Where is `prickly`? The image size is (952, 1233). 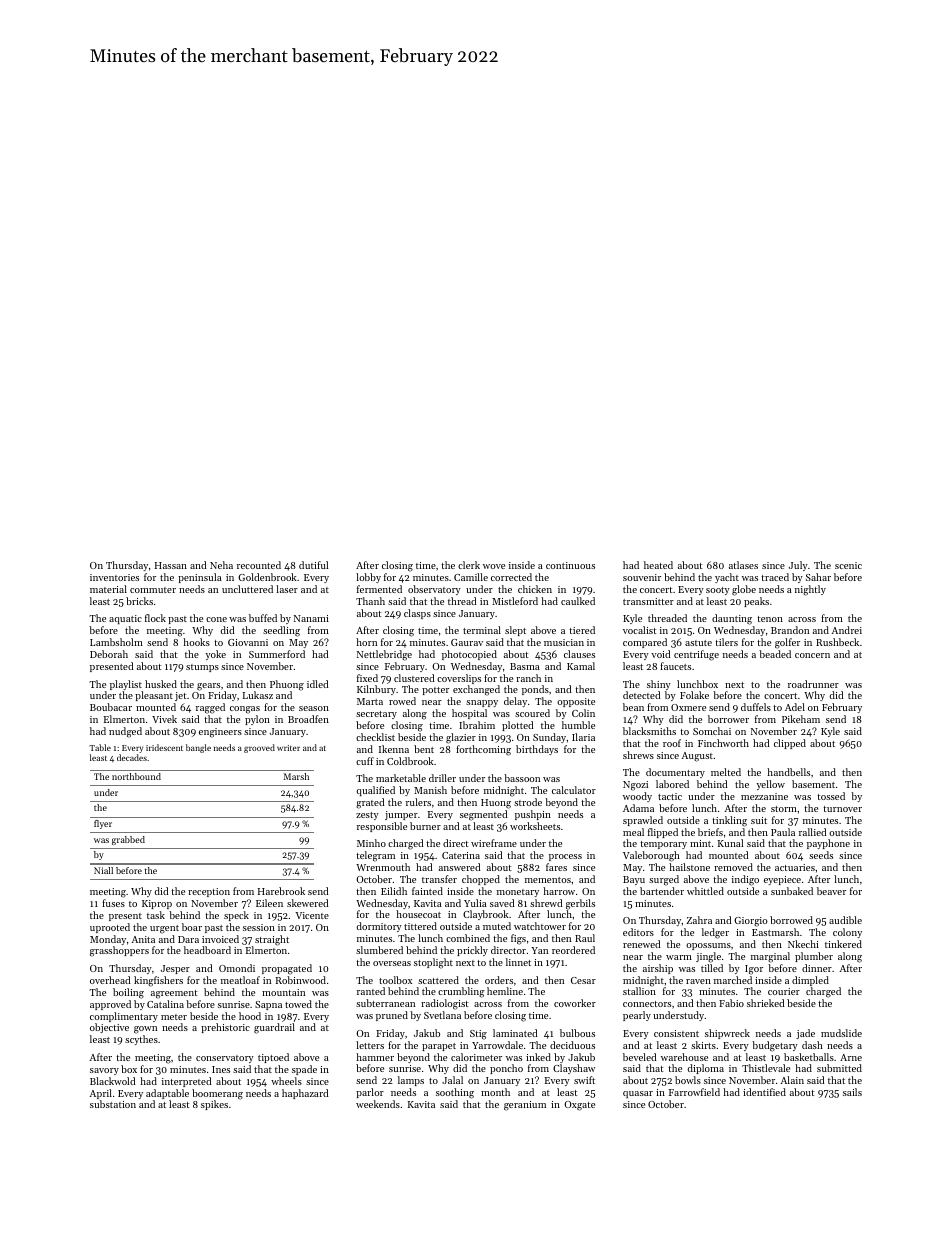
prickly is located at coordinates (472, 951).
